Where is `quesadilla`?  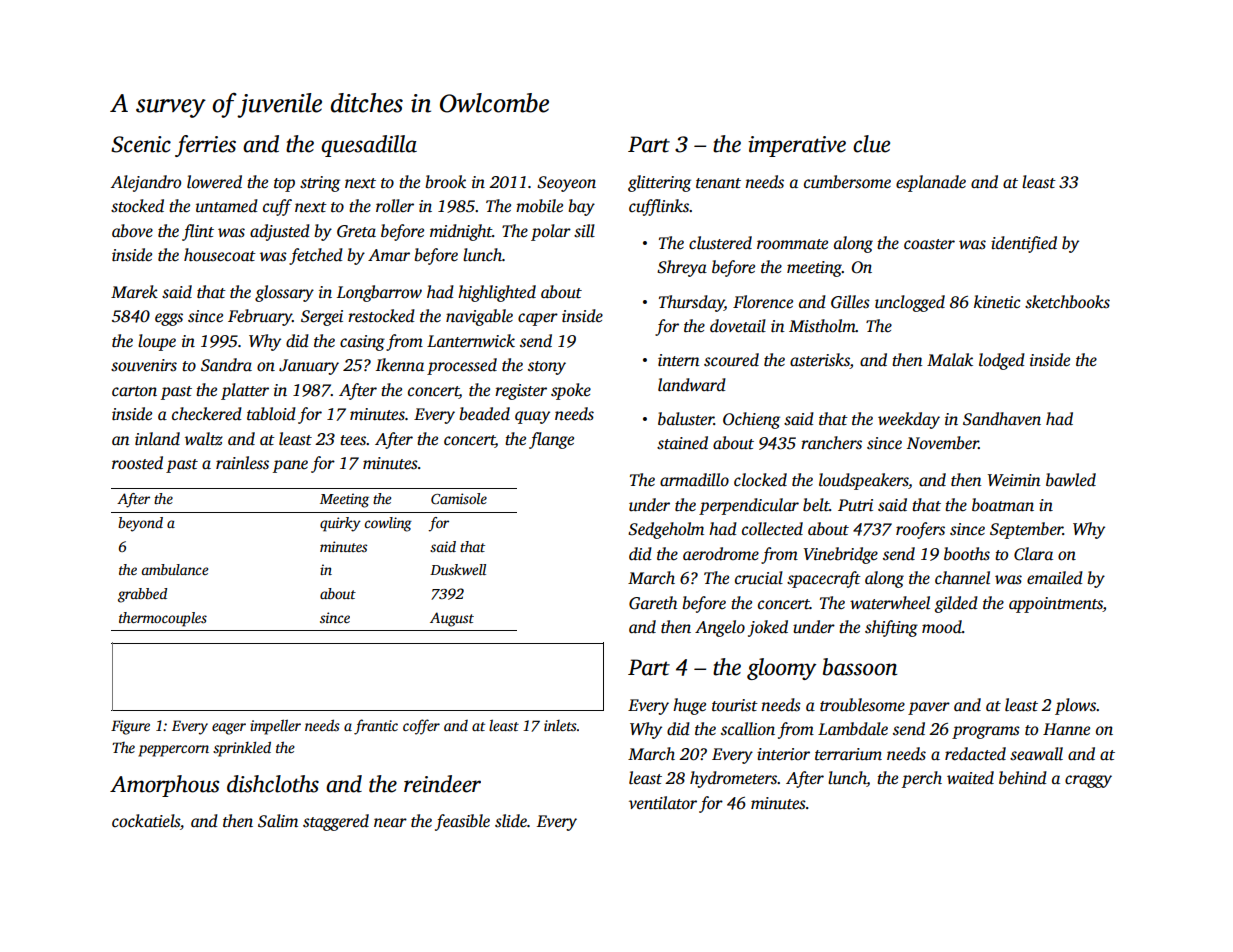 quesadilla is located at coordinates (369, 146).
